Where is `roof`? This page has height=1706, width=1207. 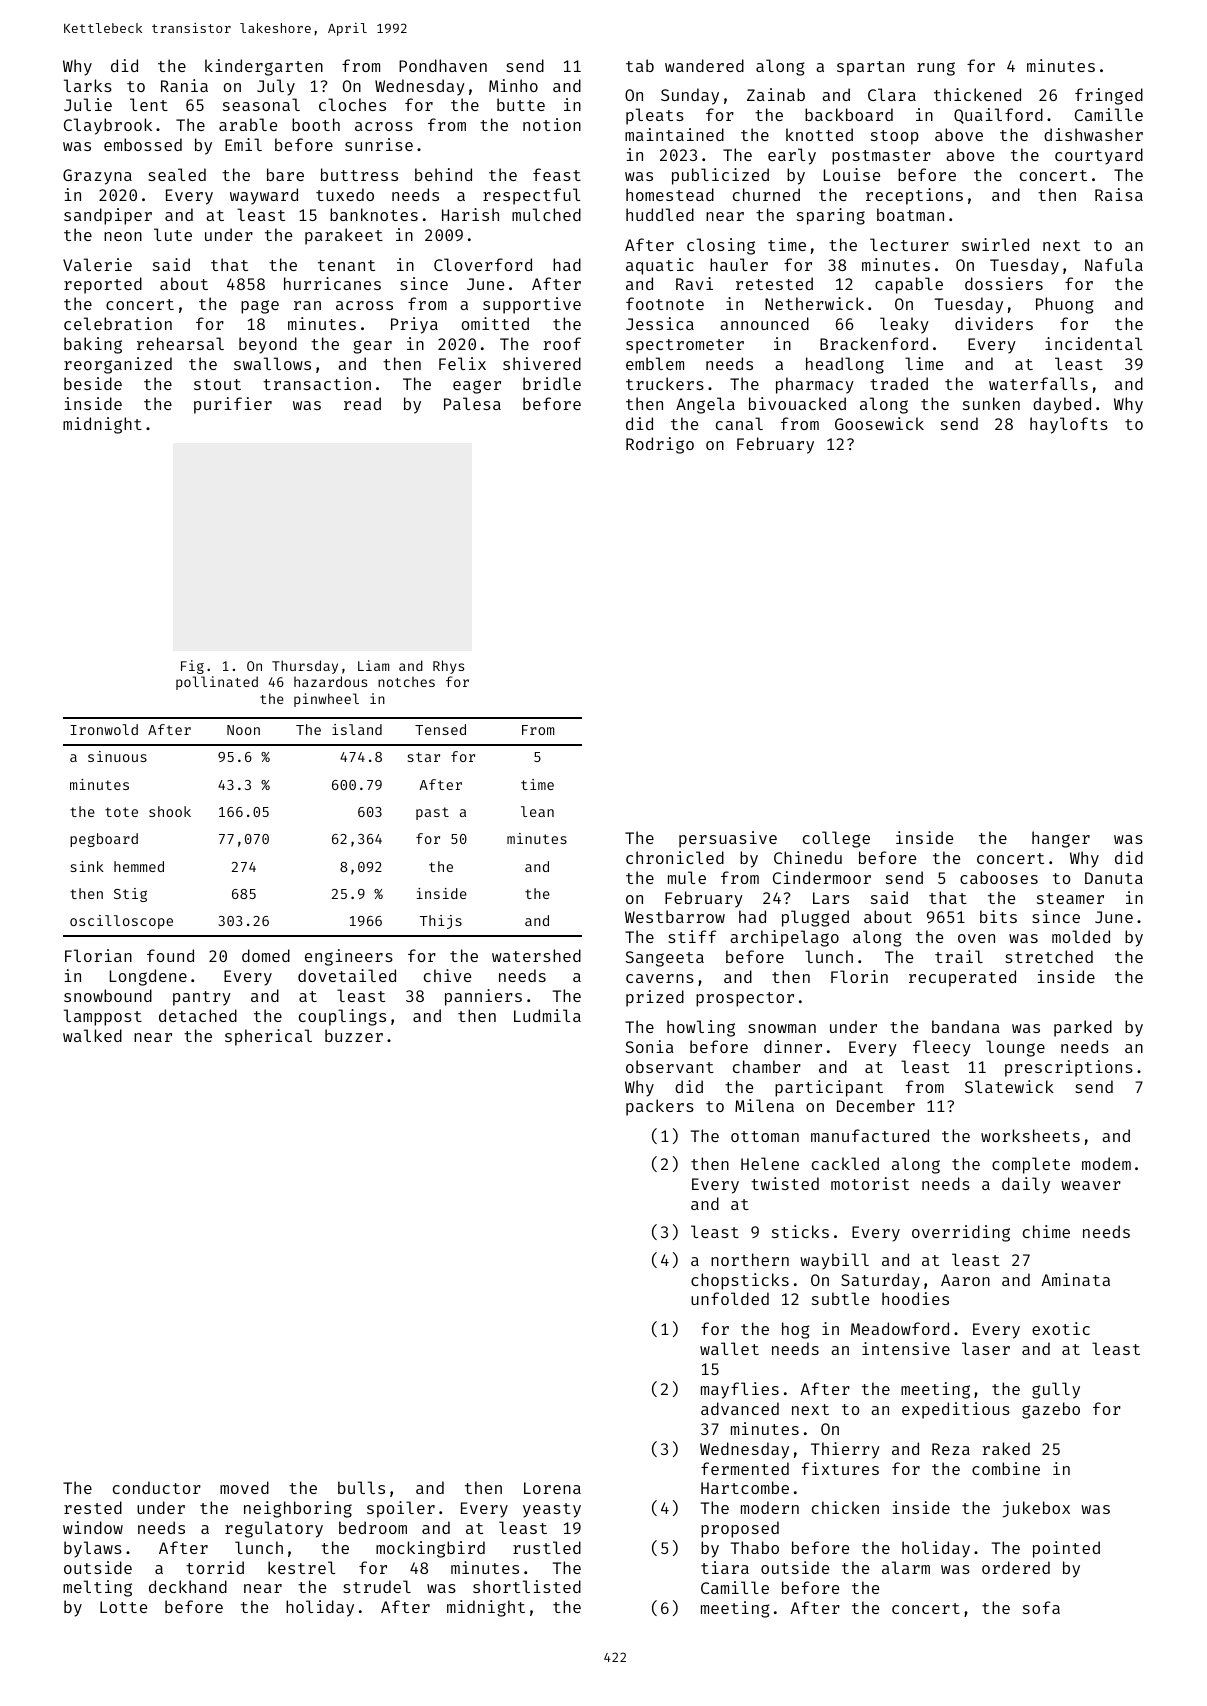
roof is located at coordinates (562, 343).
